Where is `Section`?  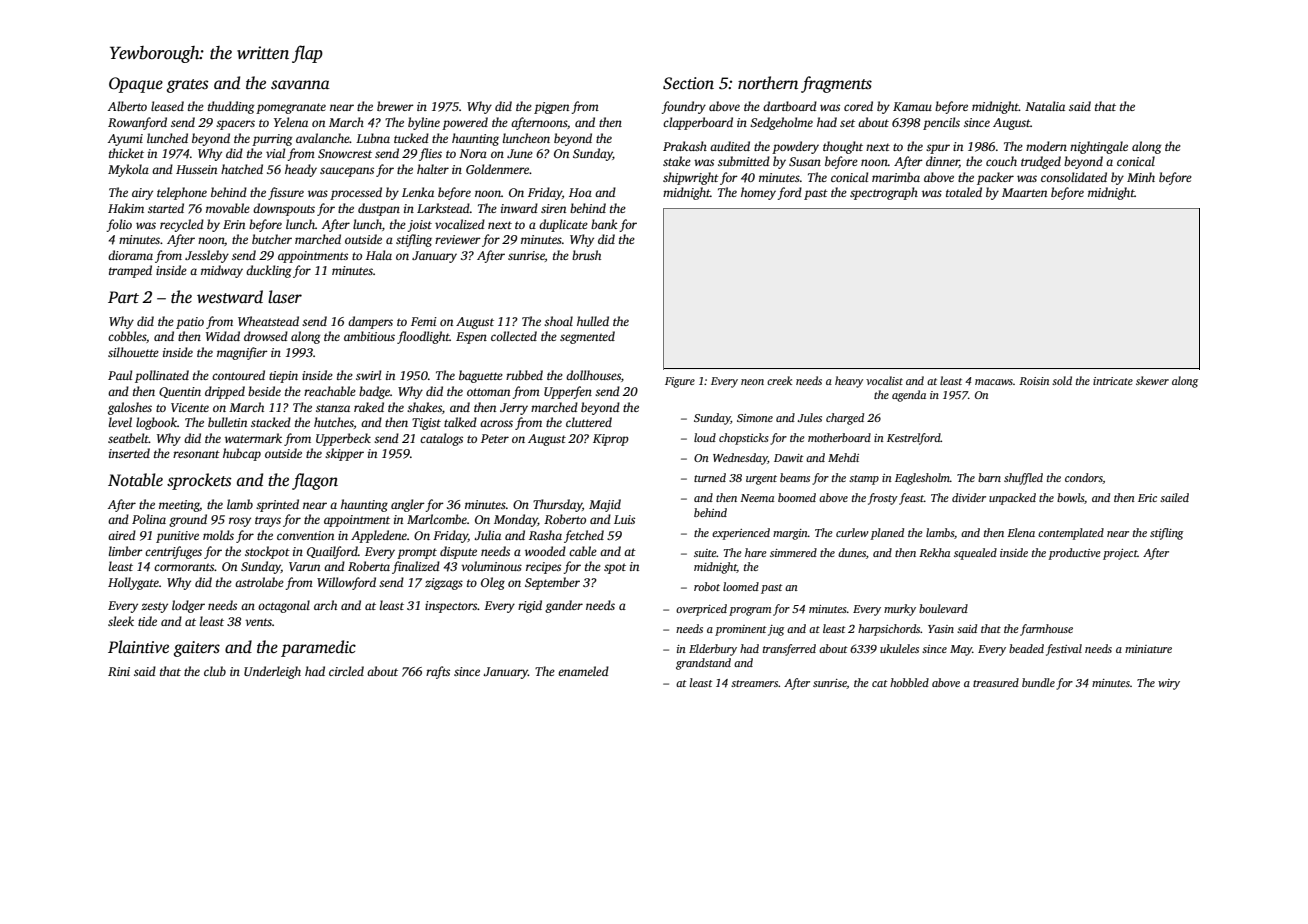
Section is located at coordinates (688, 83).
